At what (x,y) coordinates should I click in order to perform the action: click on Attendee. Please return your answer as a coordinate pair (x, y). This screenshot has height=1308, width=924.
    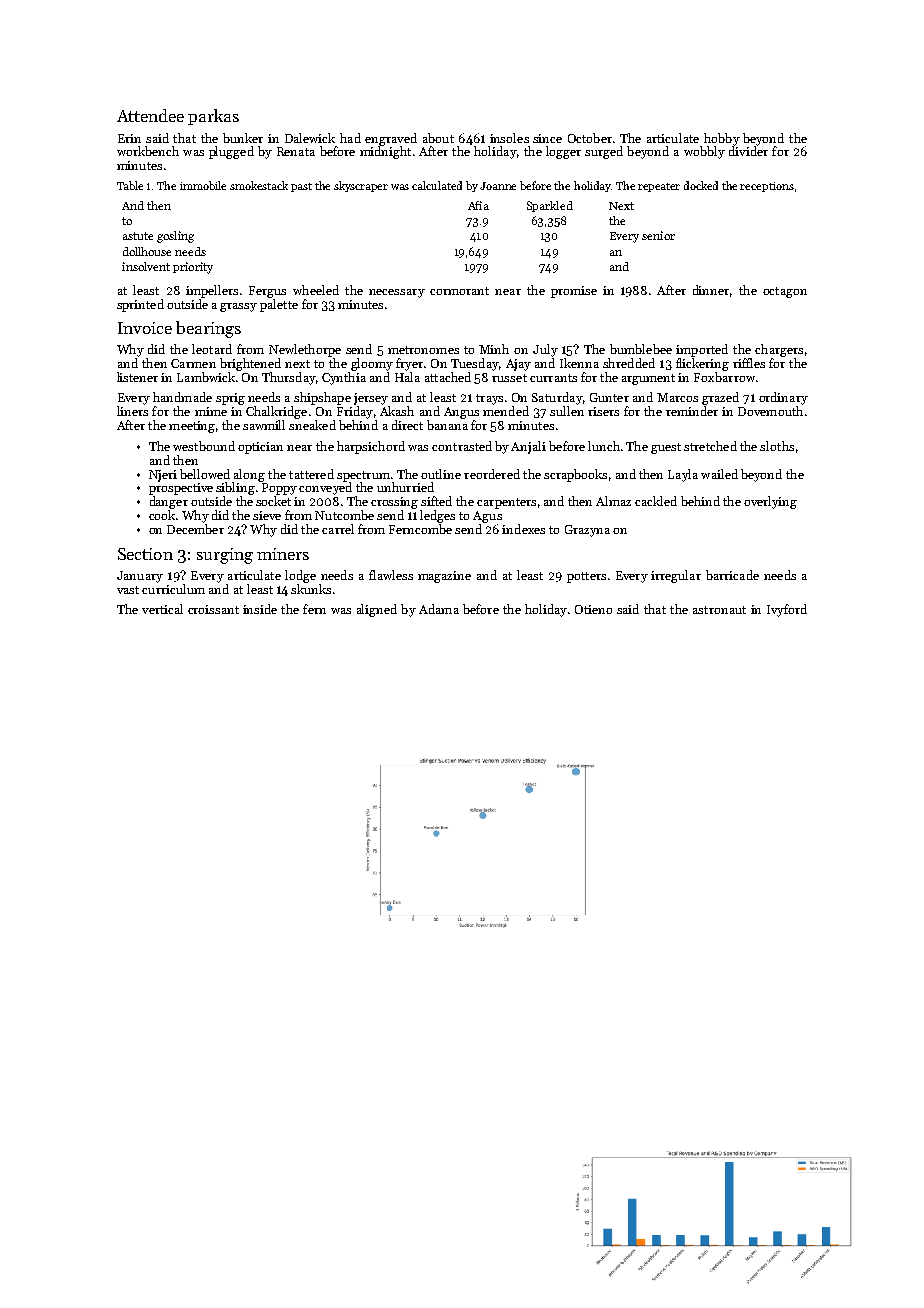
    Looking at the image, I should click on (150, 115).
